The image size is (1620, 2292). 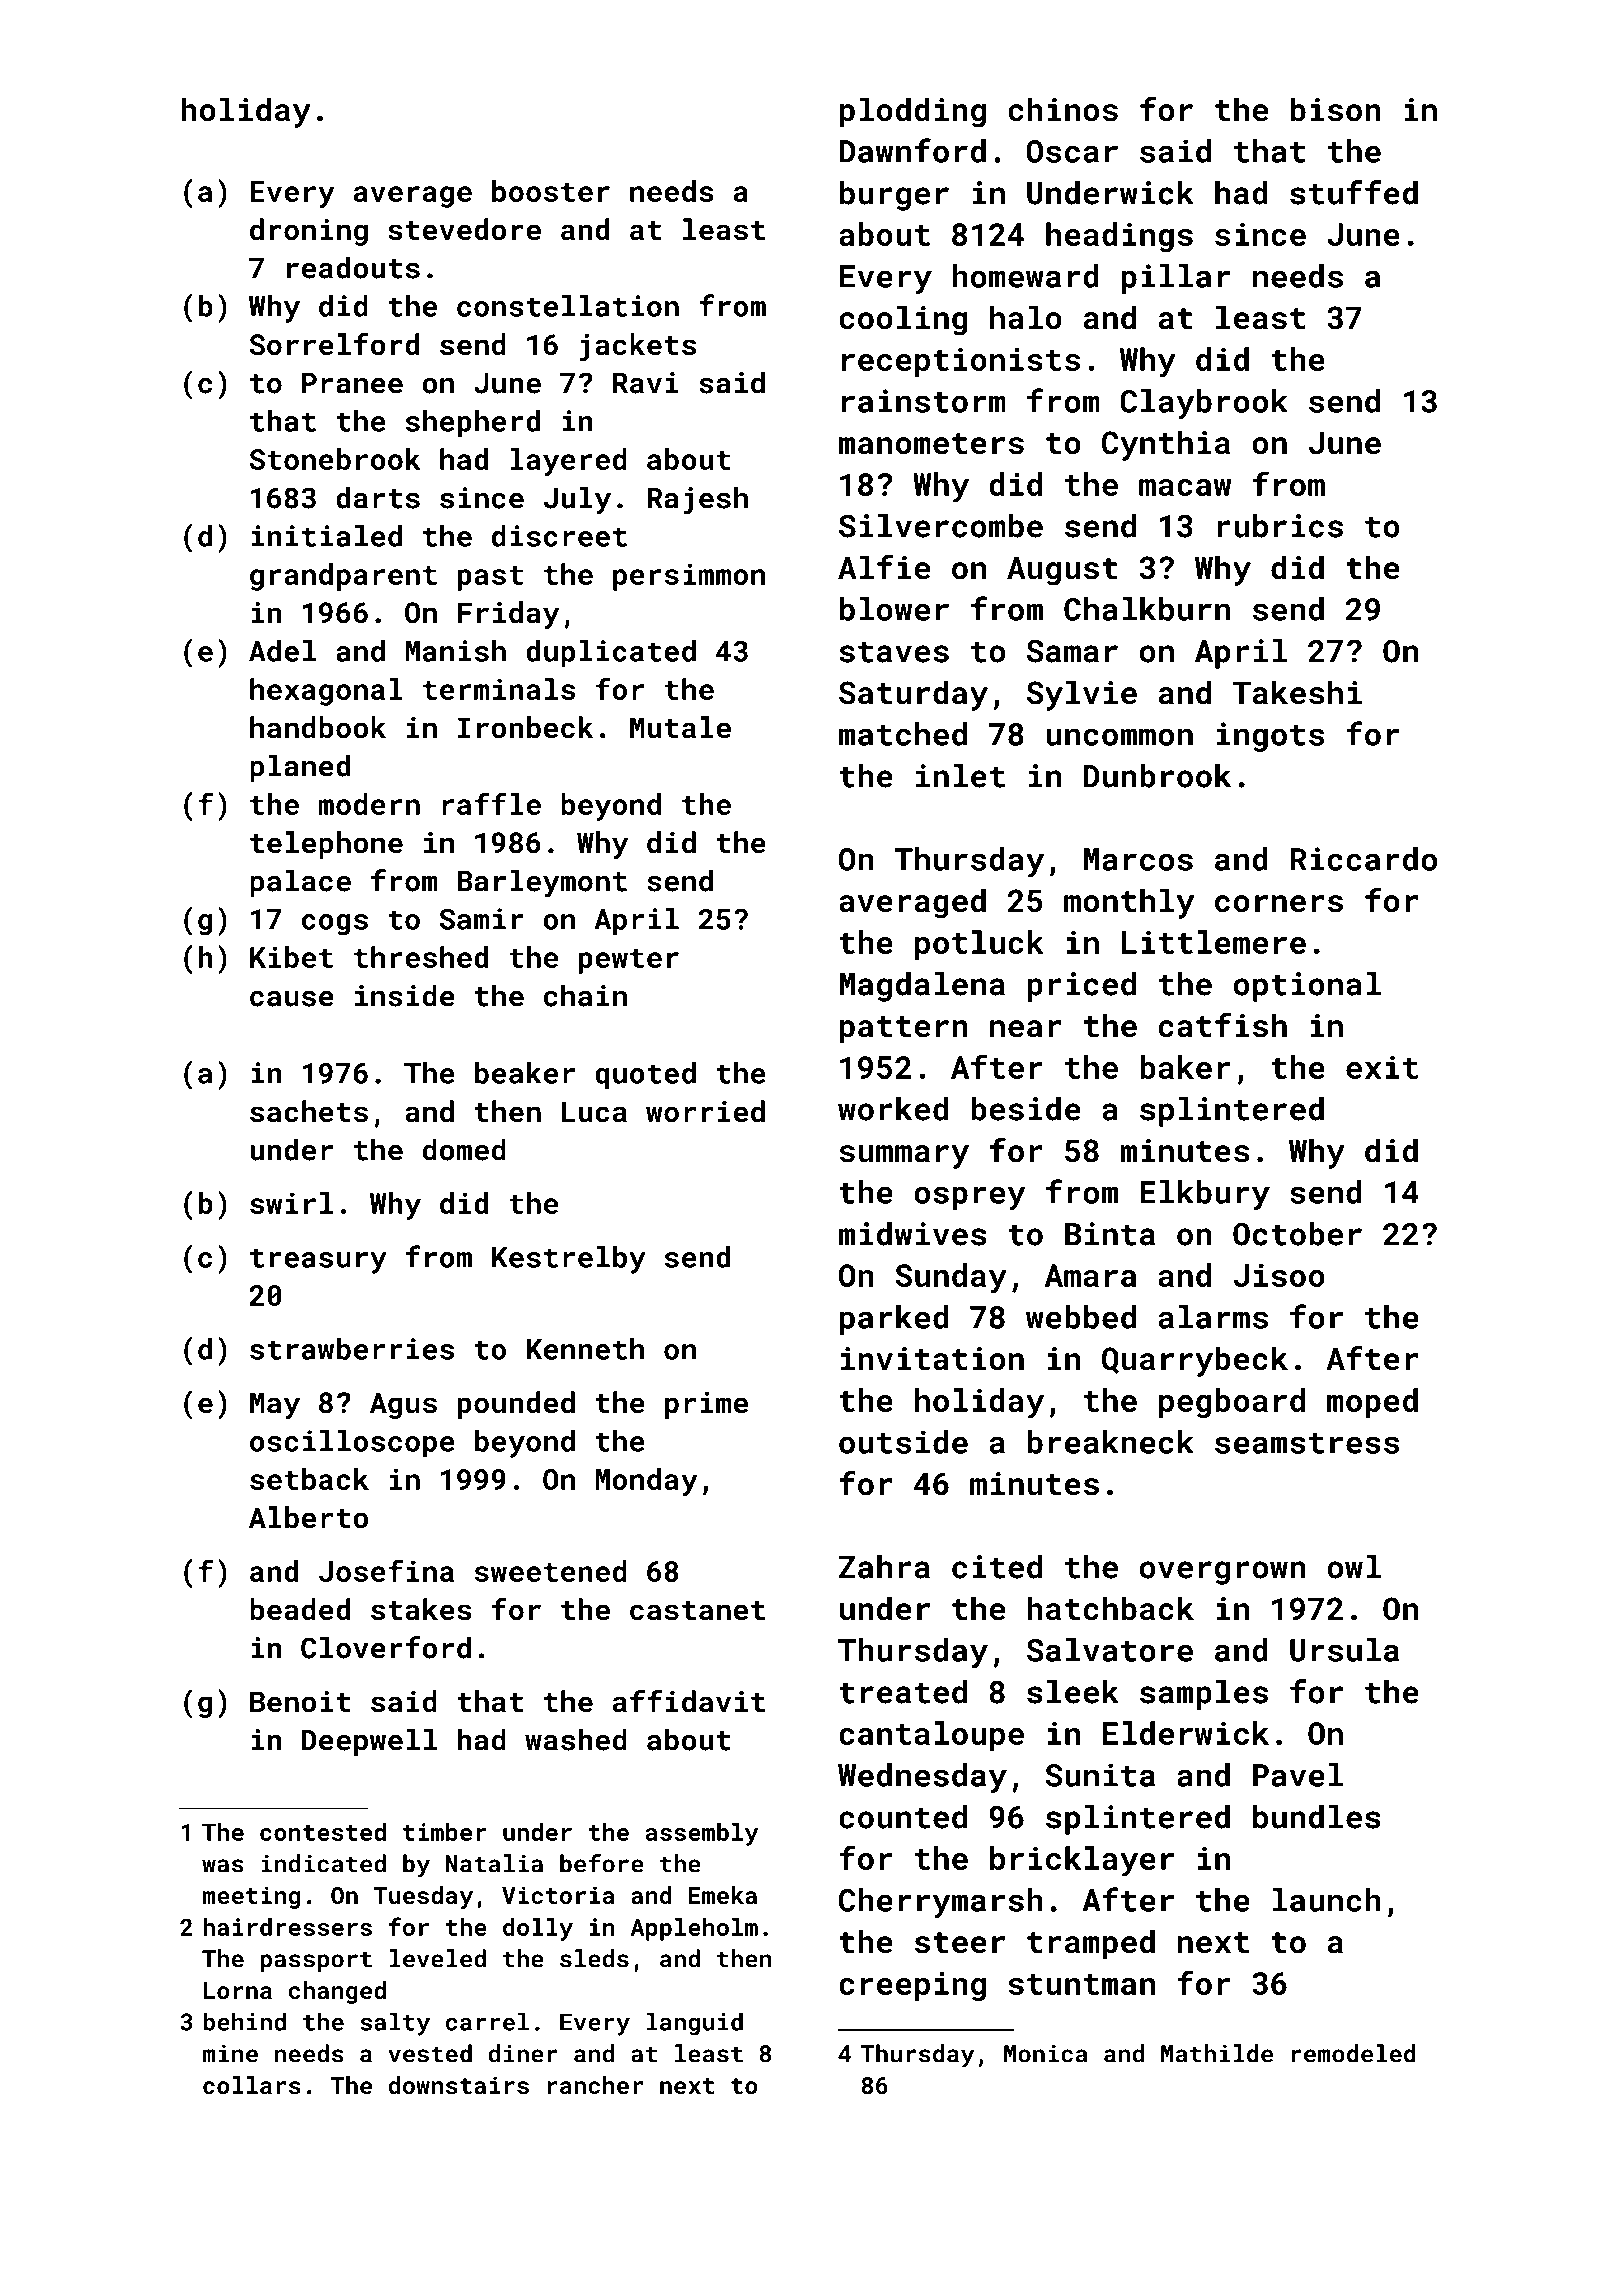 What do you see at coordinates (1166, 445) in the screenshot?
I see `Cynthia` at bounding box center [1166, 445].
